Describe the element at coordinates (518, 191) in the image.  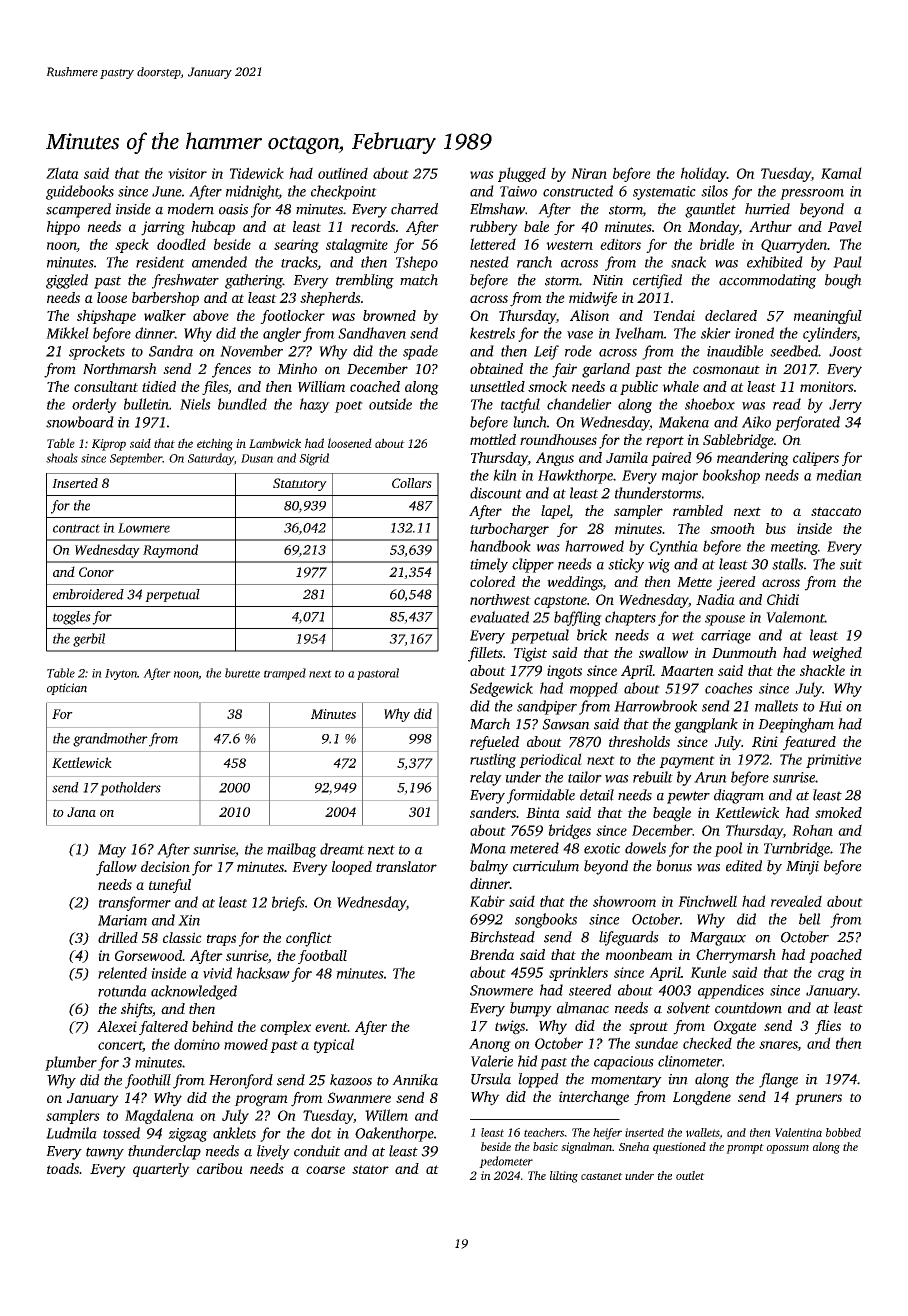
I see `Taiwo` at that location.
